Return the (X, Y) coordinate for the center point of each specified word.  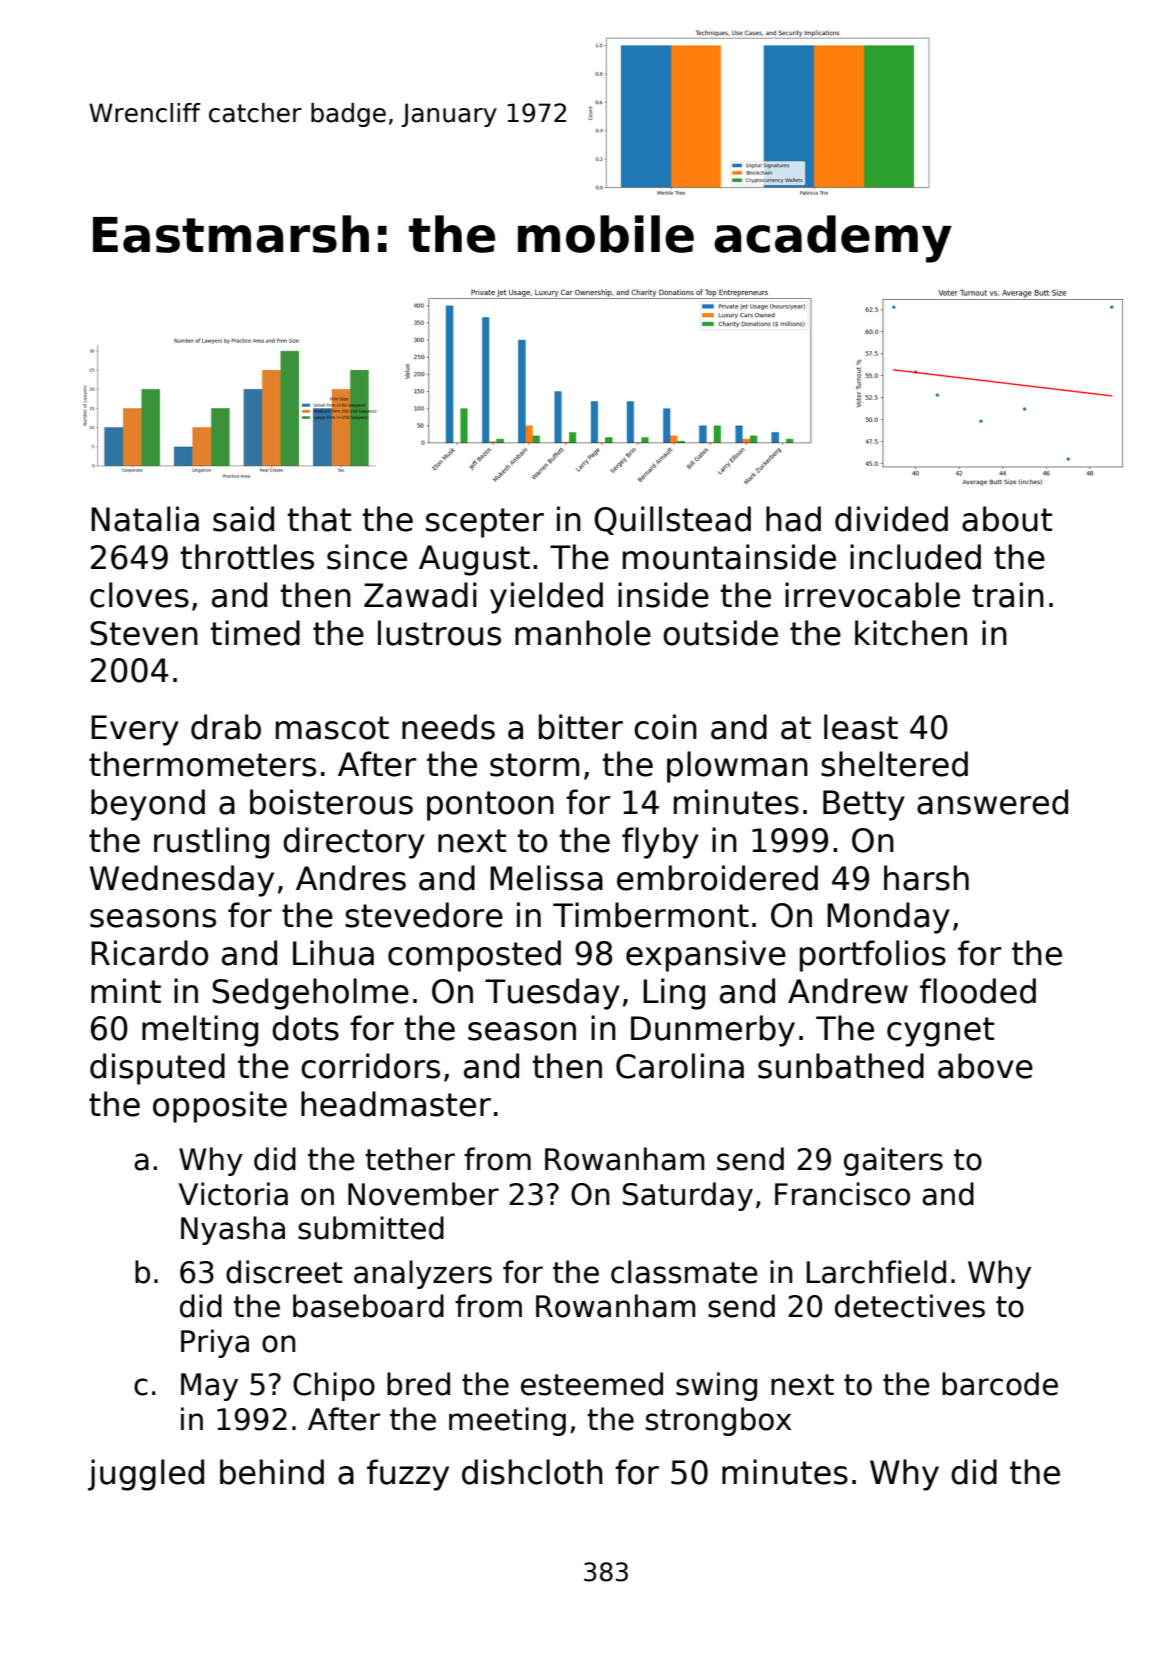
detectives (910, 1306)
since (367, 557)
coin (665, 727)
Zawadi (420, 595)
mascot (332, 728)
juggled (146, 1475)
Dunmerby (713, 1031)
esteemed (592, 1384)
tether (410, 1159)
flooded (978, 991)
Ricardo (149, 953)
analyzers (423, 1274)
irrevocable (872, 595)
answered (992, 802)
